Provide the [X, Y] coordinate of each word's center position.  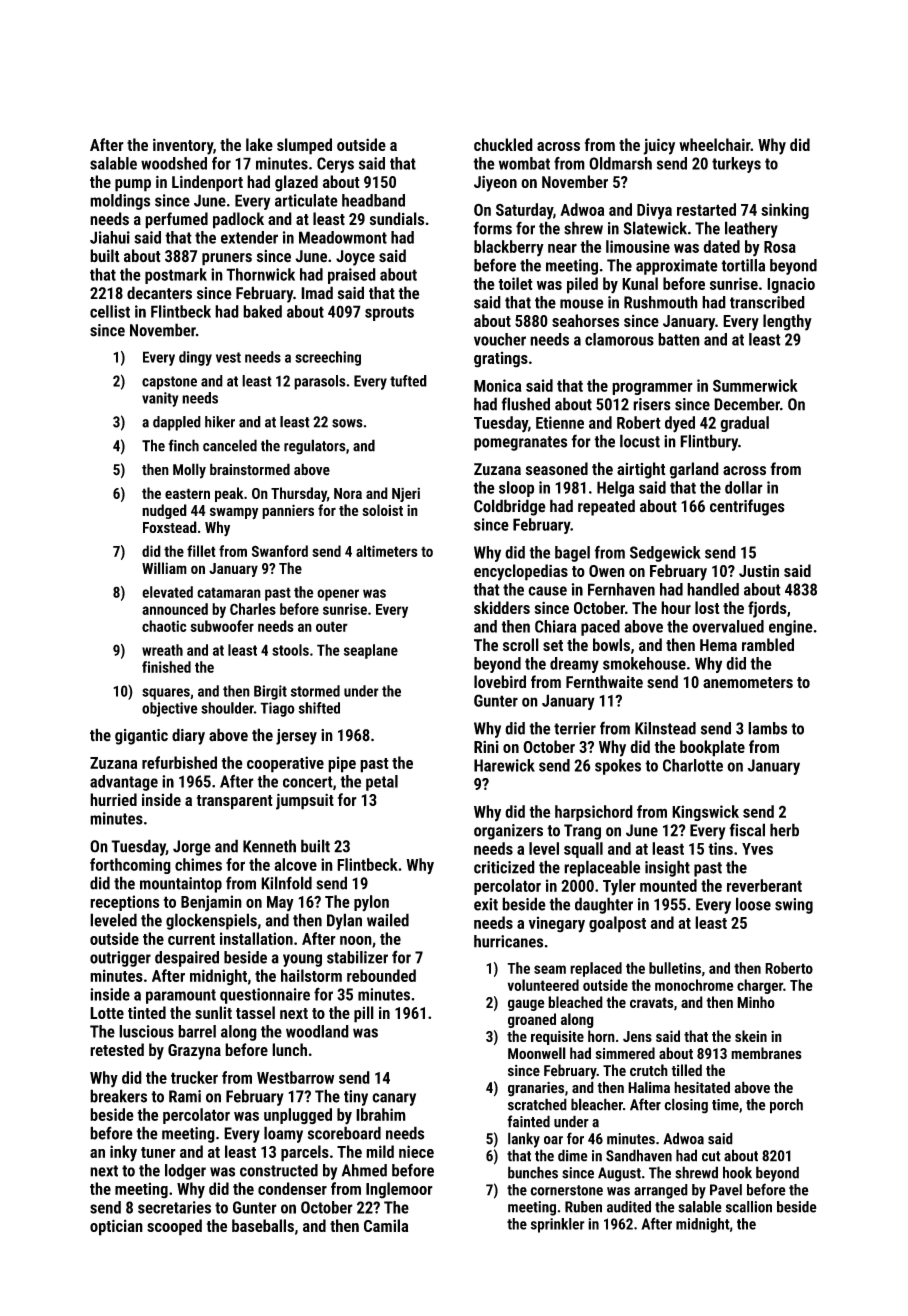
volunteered [543, 985]
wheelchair [715, 144]
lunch [289, 1049]
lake [259, 144]
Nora [348, 493]
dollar [744, 487]
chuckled [503, 144]
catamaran [229, 592]
